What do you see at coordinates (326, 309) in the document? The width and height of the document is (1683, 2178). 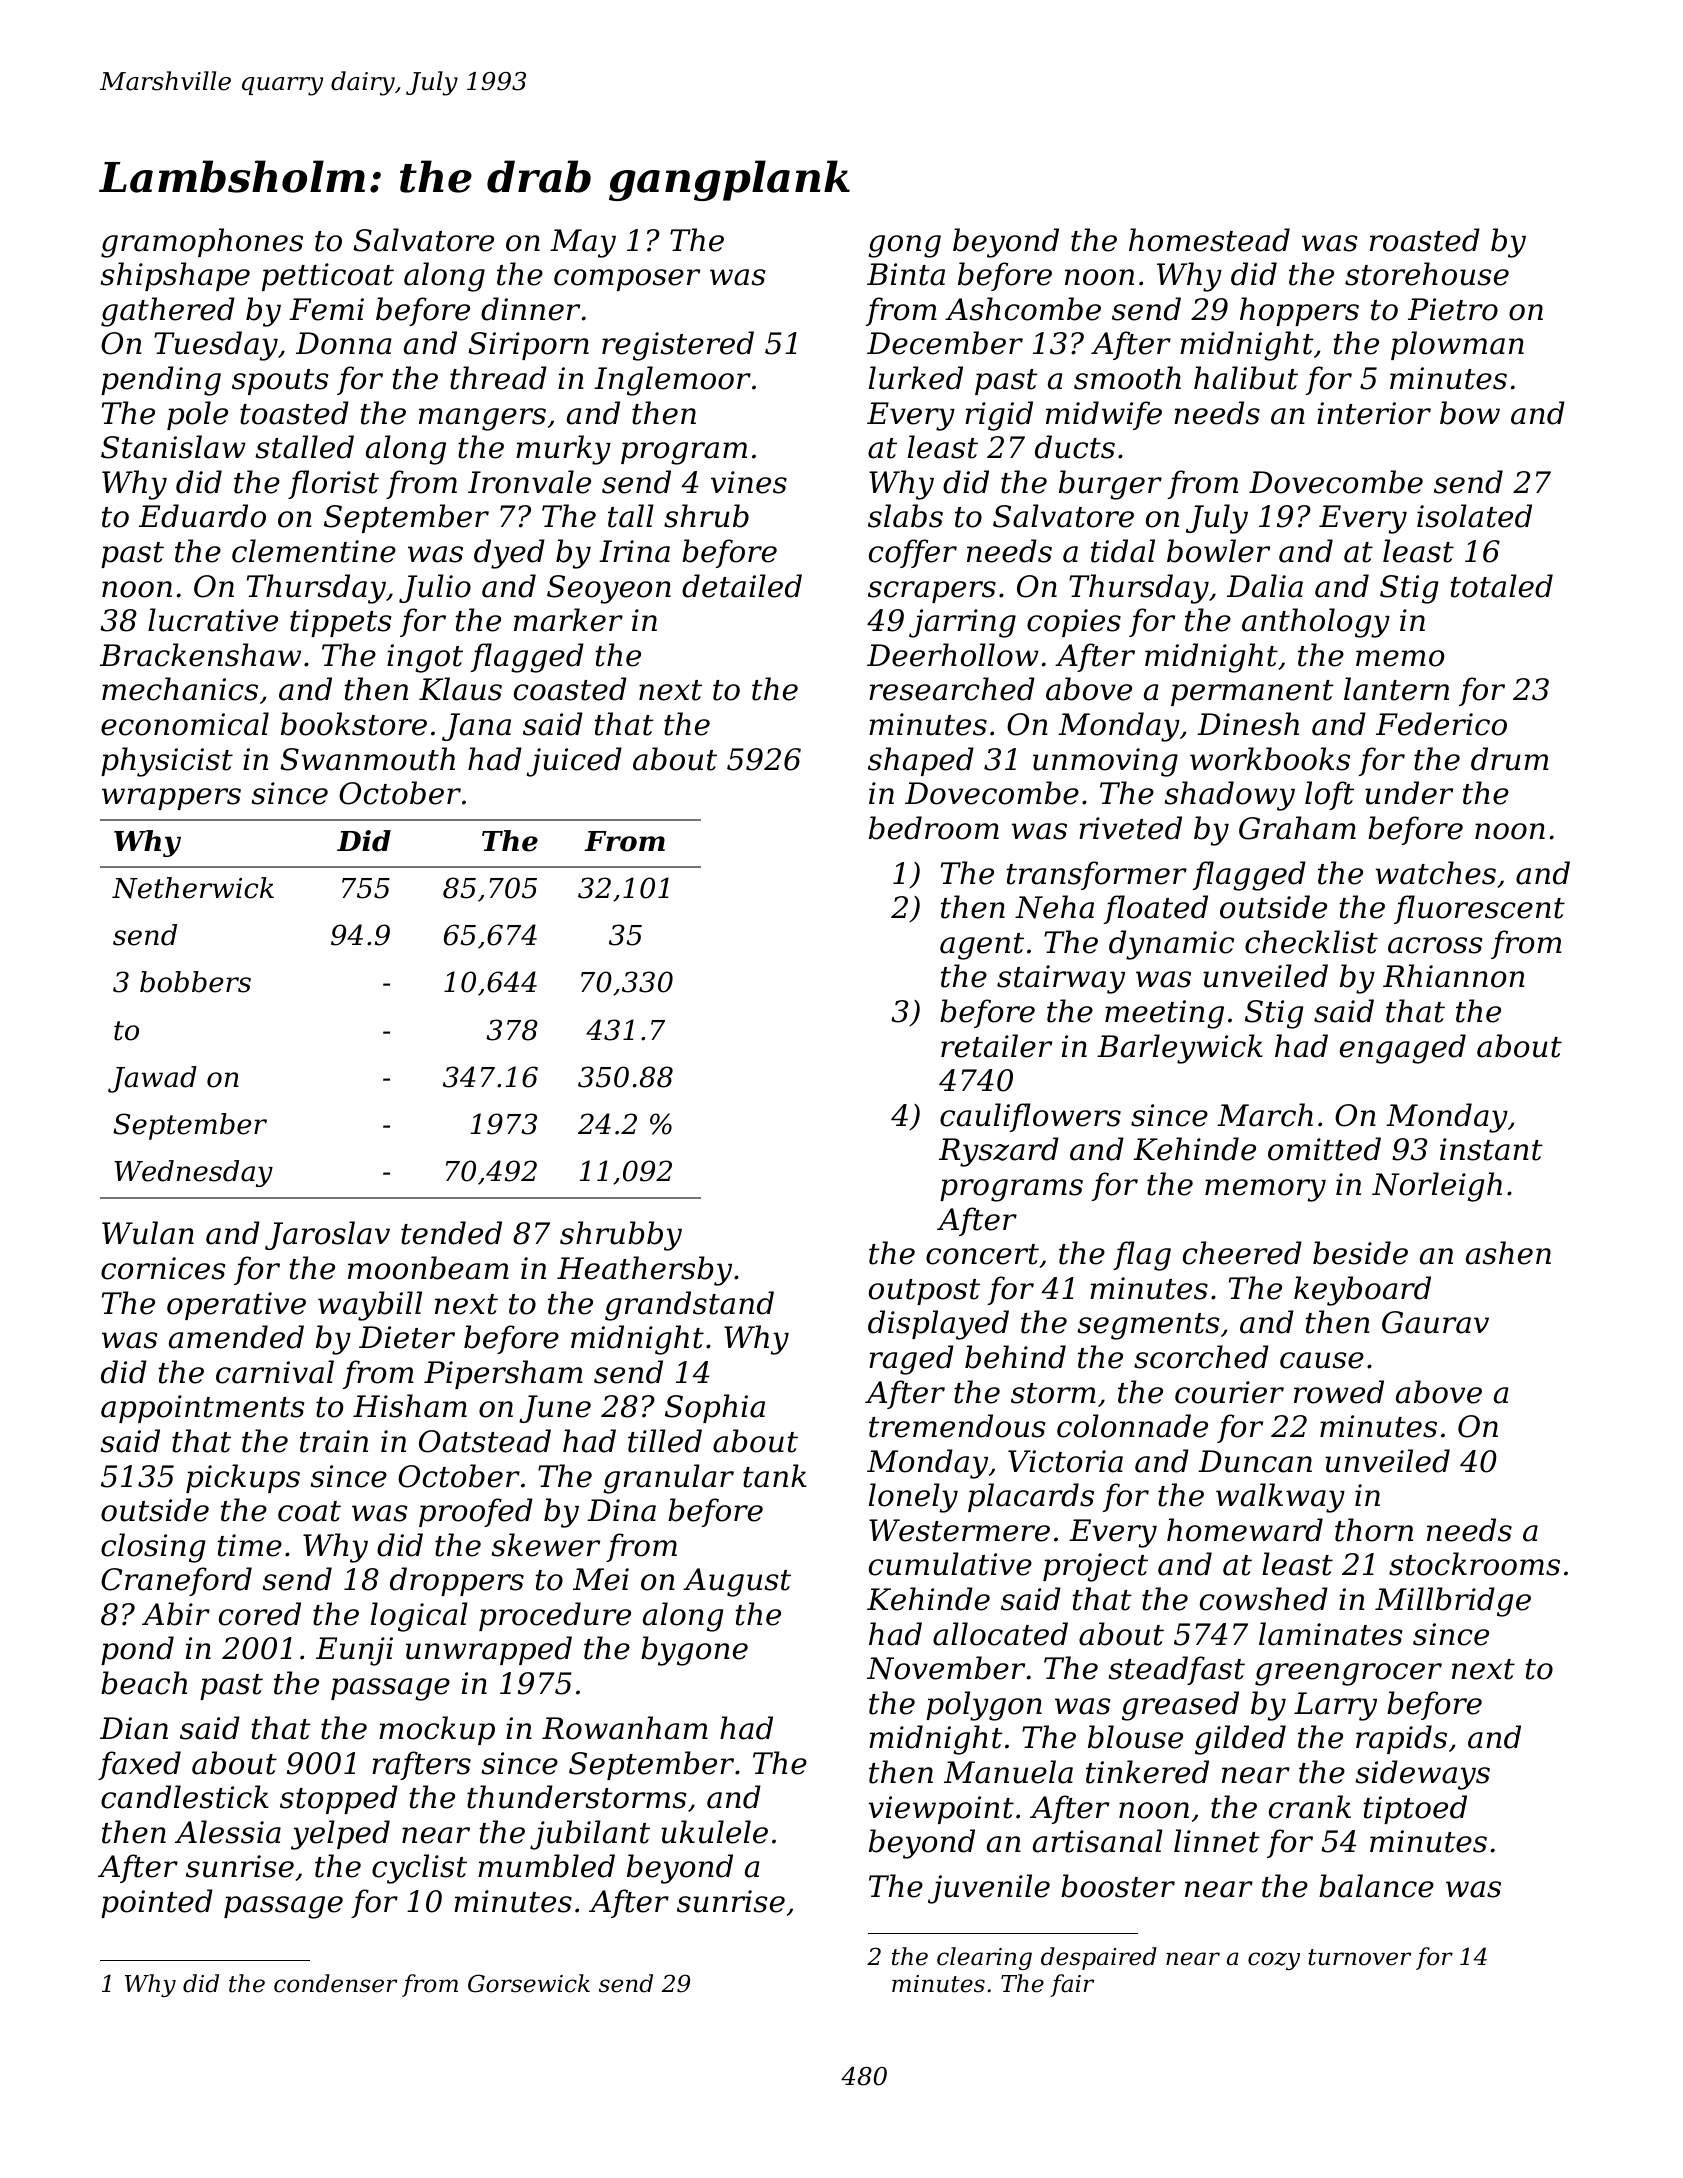 I see `Femi` at bounding box center [326, 309].
